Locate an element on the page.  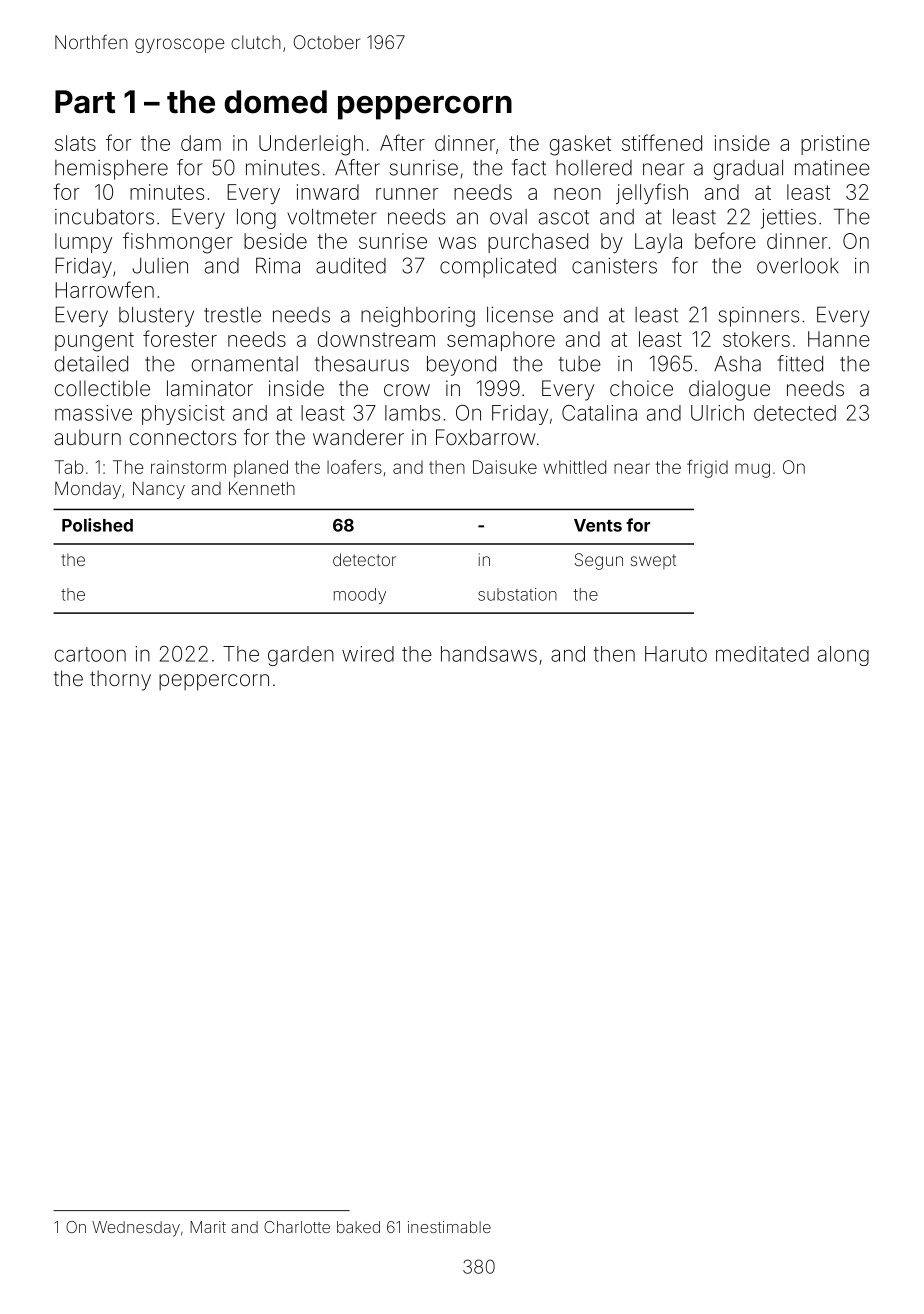
stiffened is located at coordinates (662, 142).
